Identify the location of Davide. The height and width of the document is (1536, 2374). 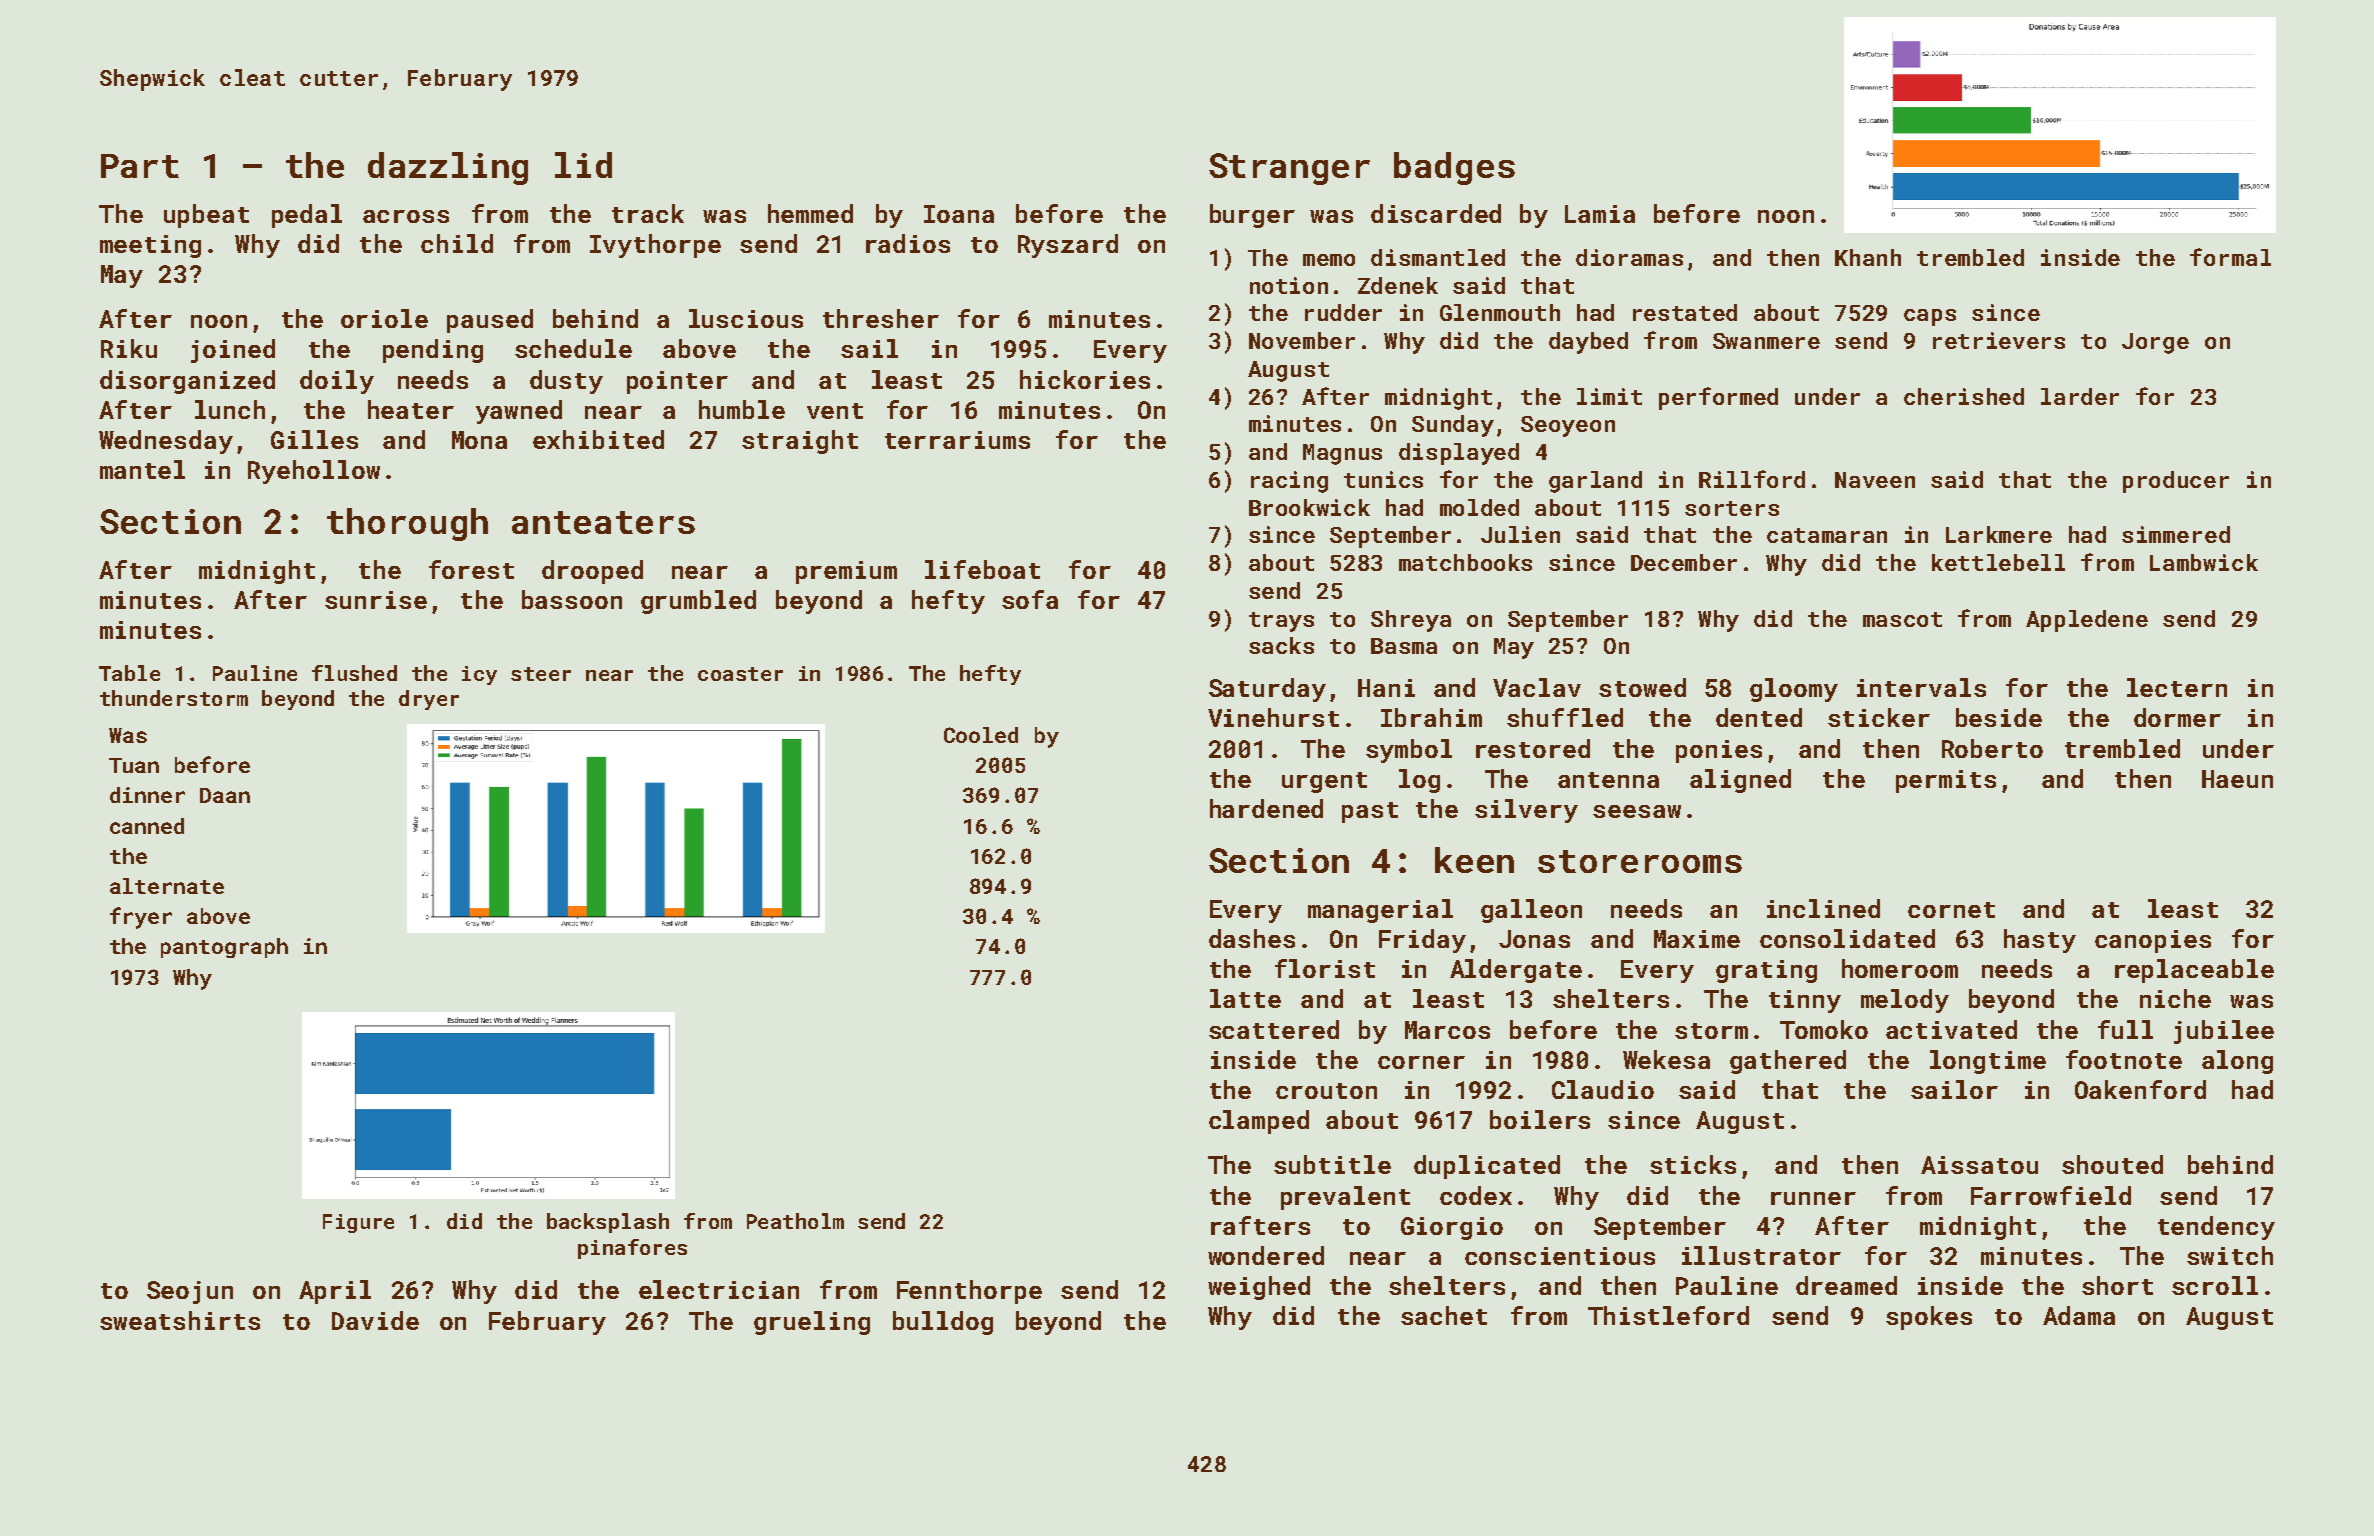
(375, 1320).
